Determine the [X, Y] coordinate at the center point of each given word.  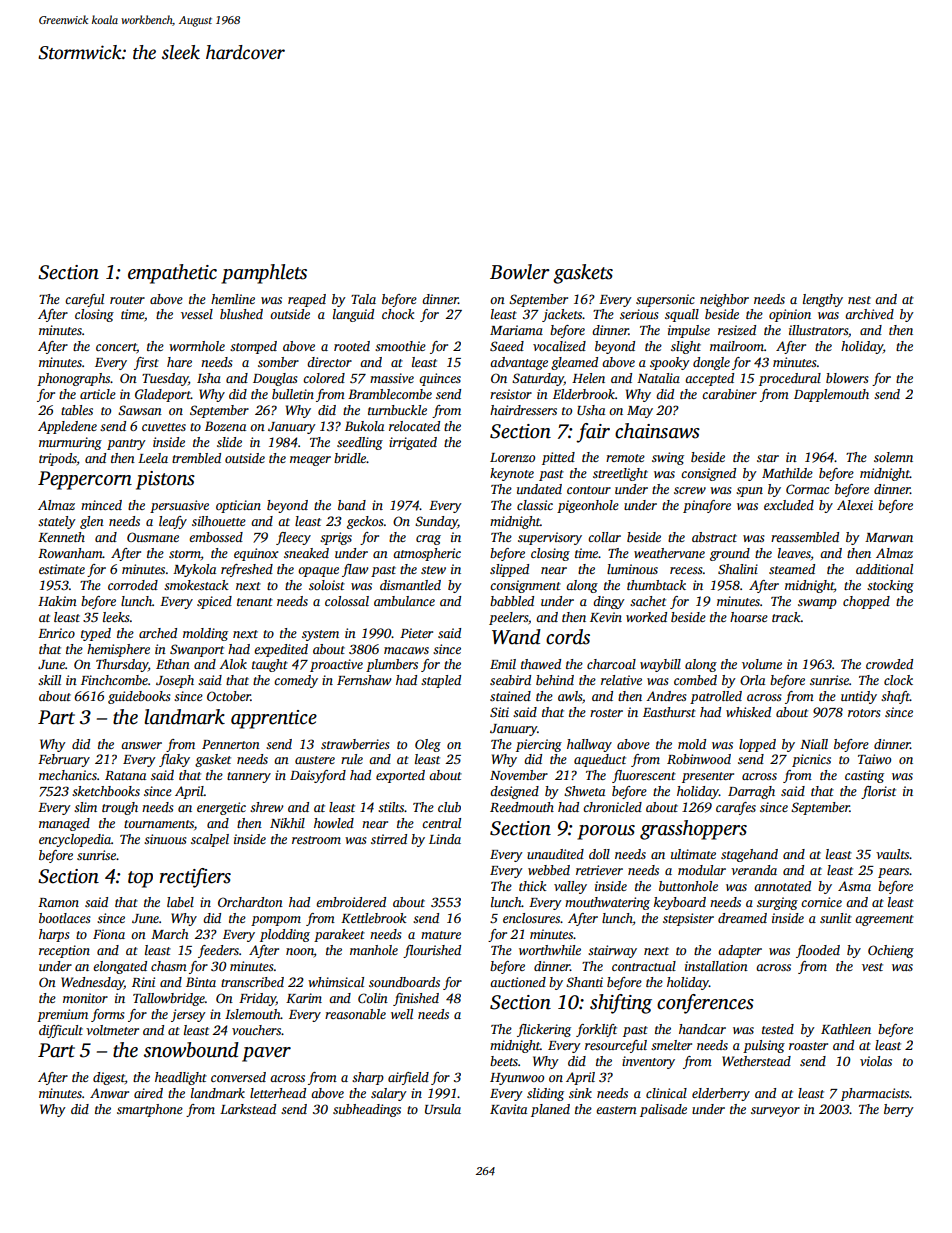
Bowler [520, 272]
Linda [445, 839]
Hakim [57, 601]
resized [737, 330]
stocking [890, 586]
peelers [508, 618]
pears [893, 873]
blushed [241, 314]
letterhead [278, 1093]
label [180, 902]
